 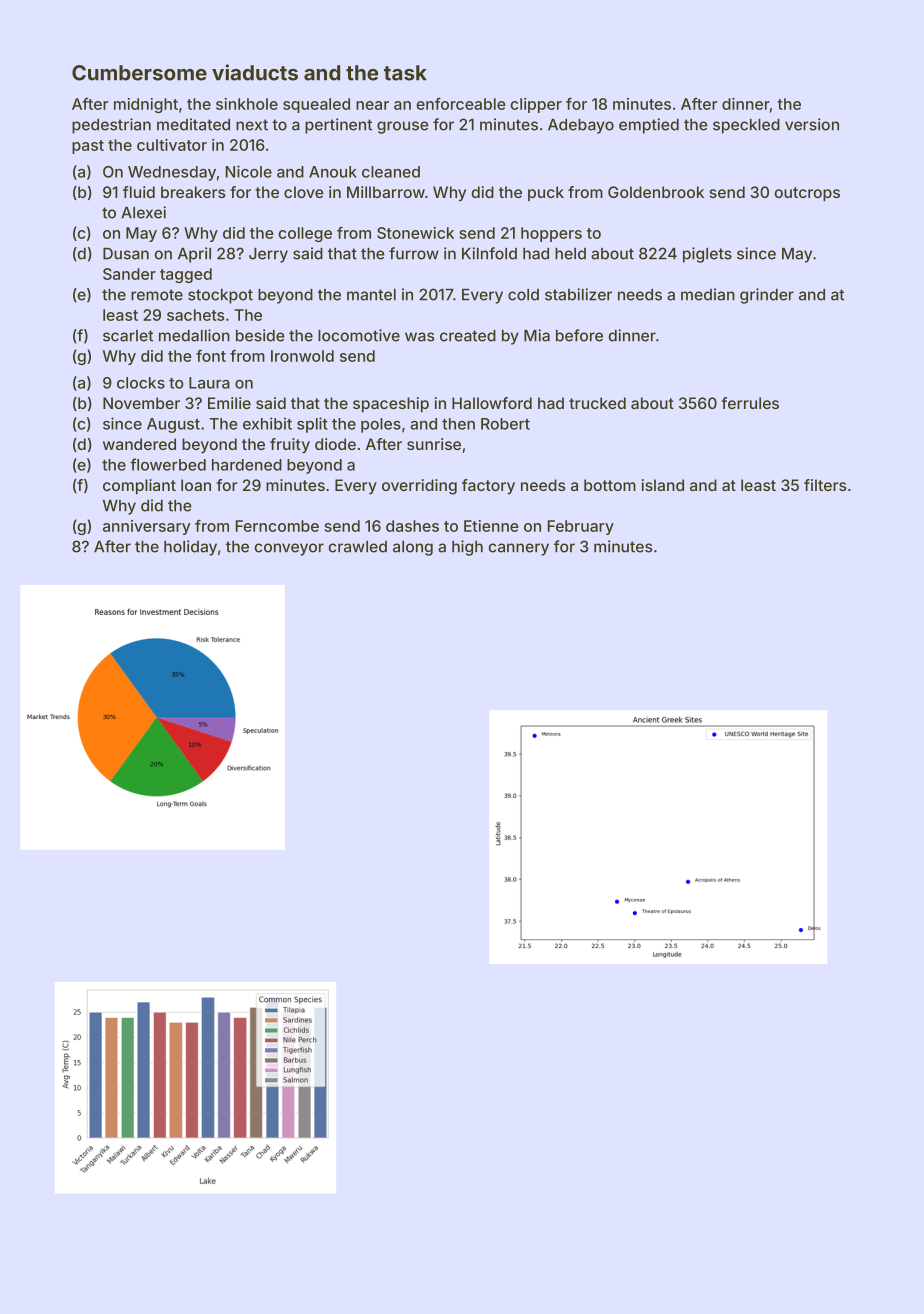 I want to click on Adebayo, so click(x=581, y=126).
